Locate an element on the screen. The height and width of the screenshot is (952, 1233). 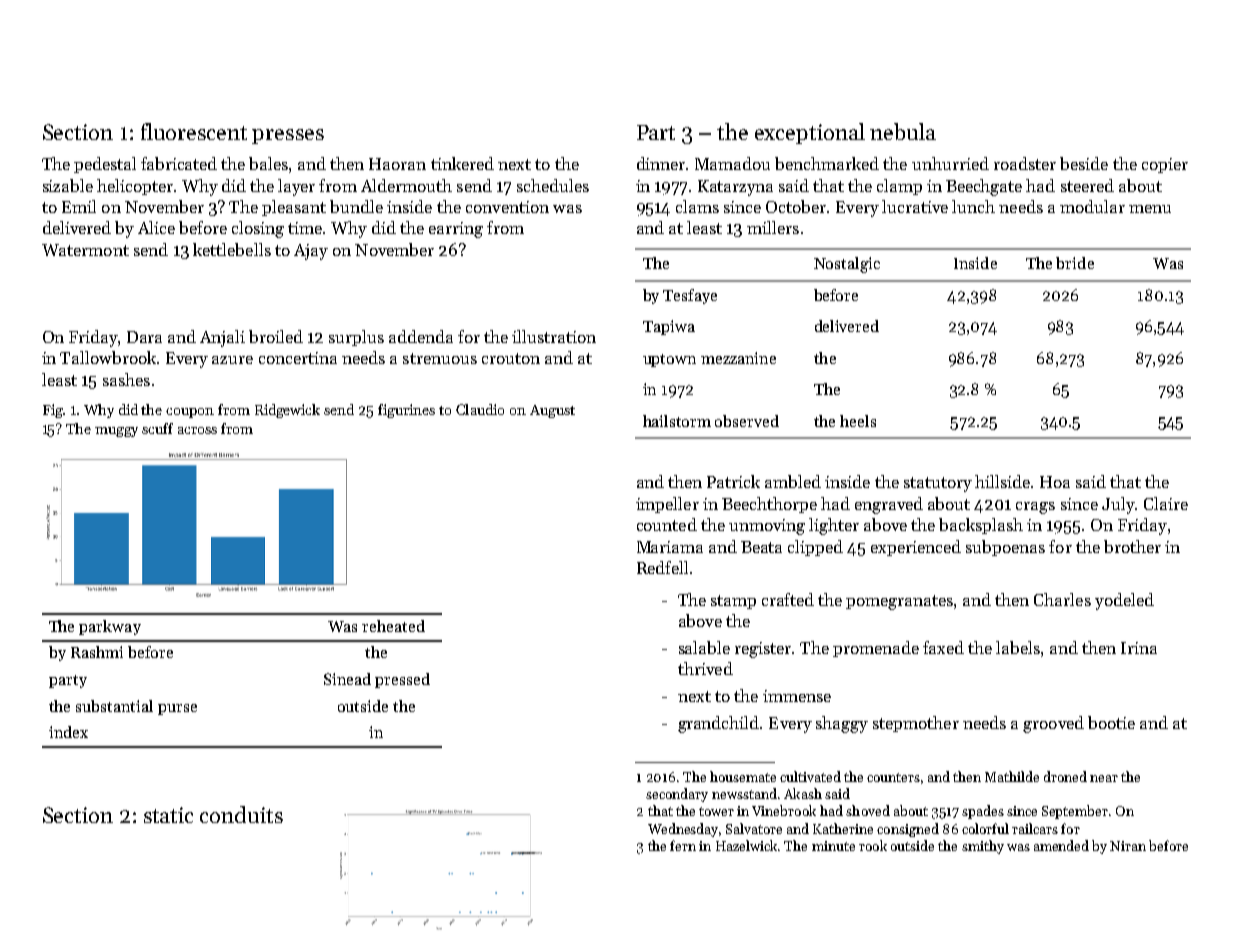
exceptional is located at coordinates (810, 133).
